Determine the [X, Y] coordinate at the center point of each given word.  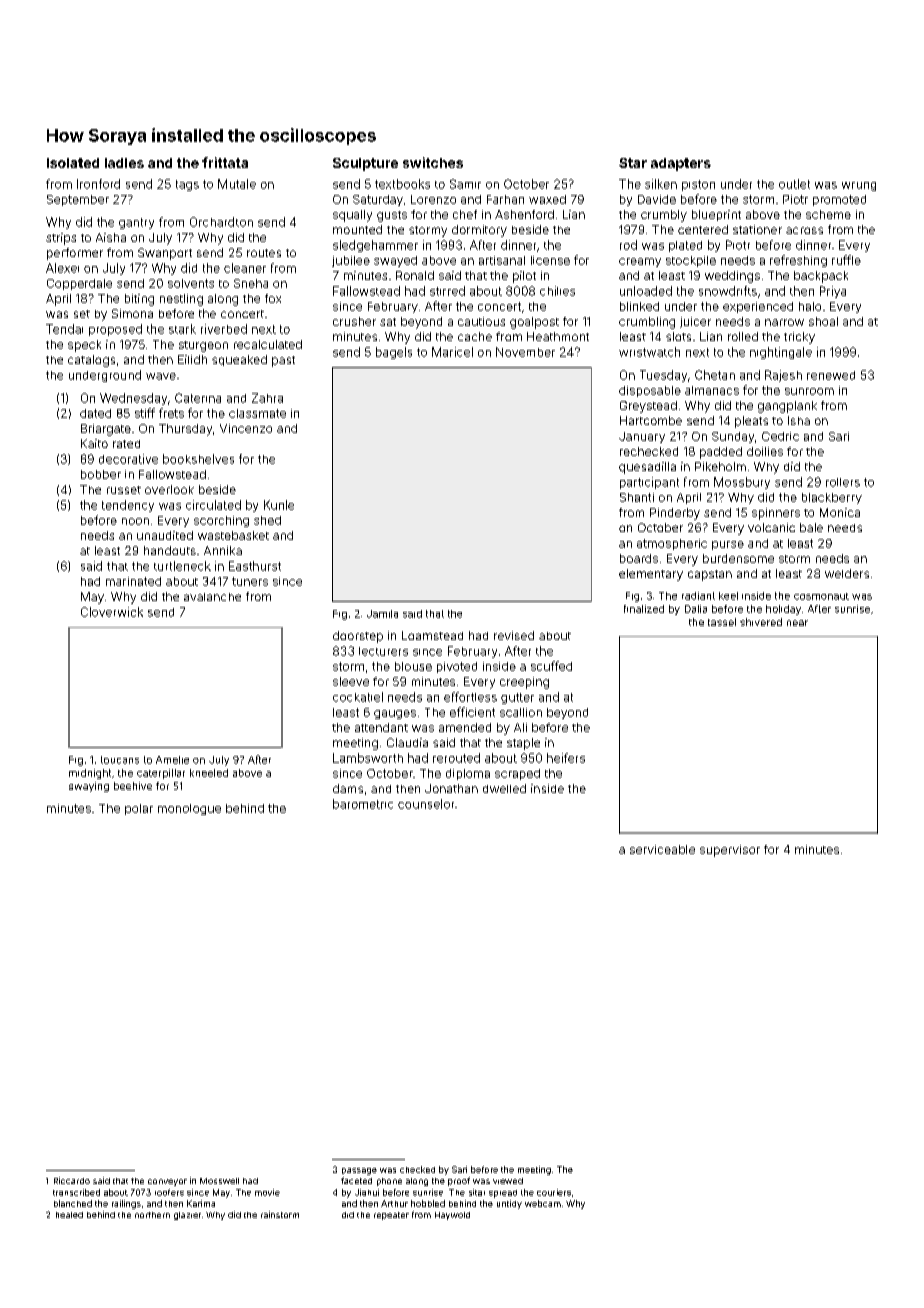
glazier [187, 1216]
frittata [225, 162]
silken [661, 184]
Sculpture [365, 164]
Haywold [452, 1216]
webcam [543, 1203]
